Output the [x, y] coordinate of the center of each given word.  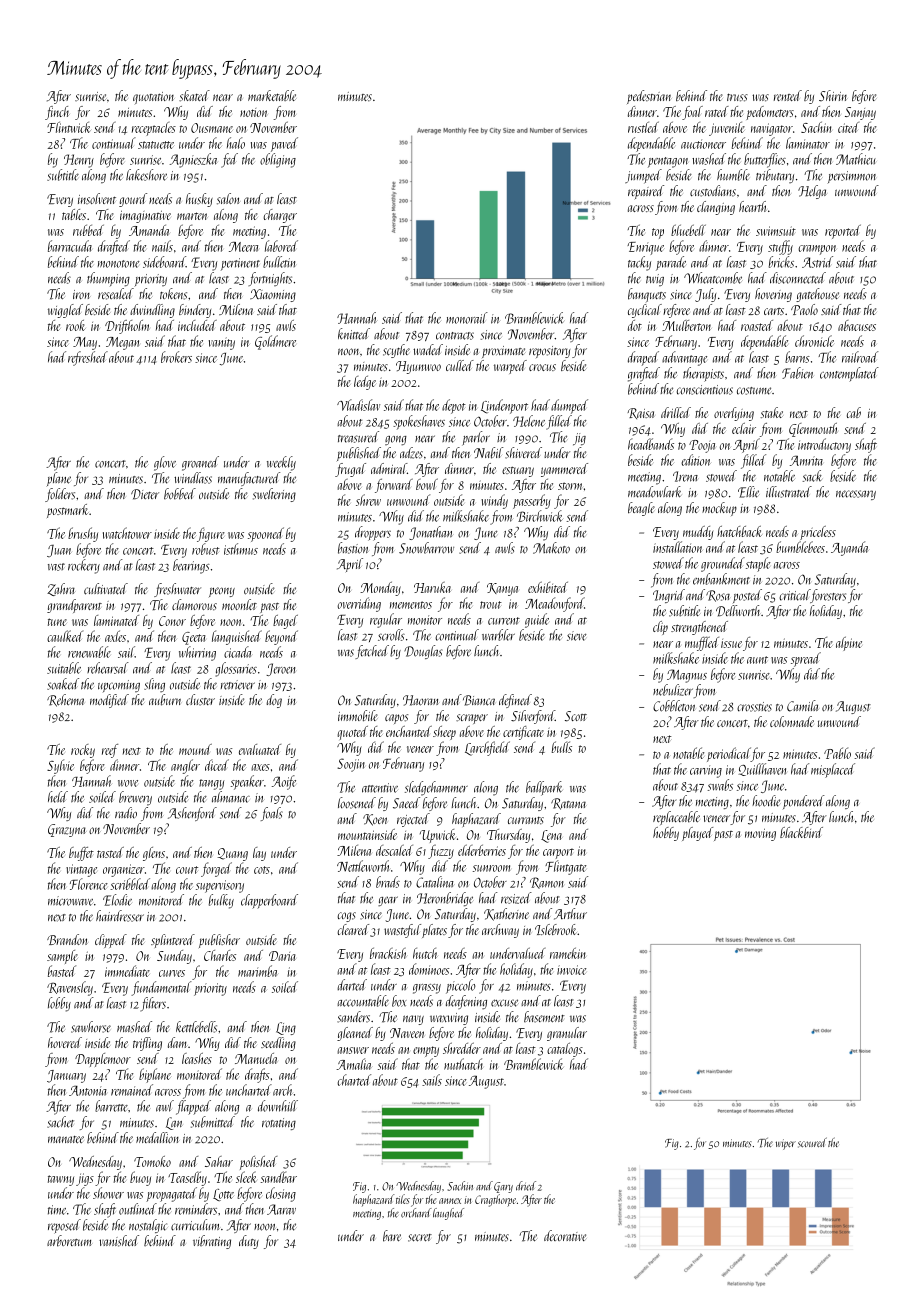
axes [260, 767]
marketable [272, 95]
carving [706, 771]
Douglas [423, 652]
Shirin [833, 96]
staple [758, 564]
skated [194, 96]
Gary [503, 1187]
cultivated [106, 589]
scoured [812, 1142]
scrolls [391, 635]
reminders [196, 1209]
